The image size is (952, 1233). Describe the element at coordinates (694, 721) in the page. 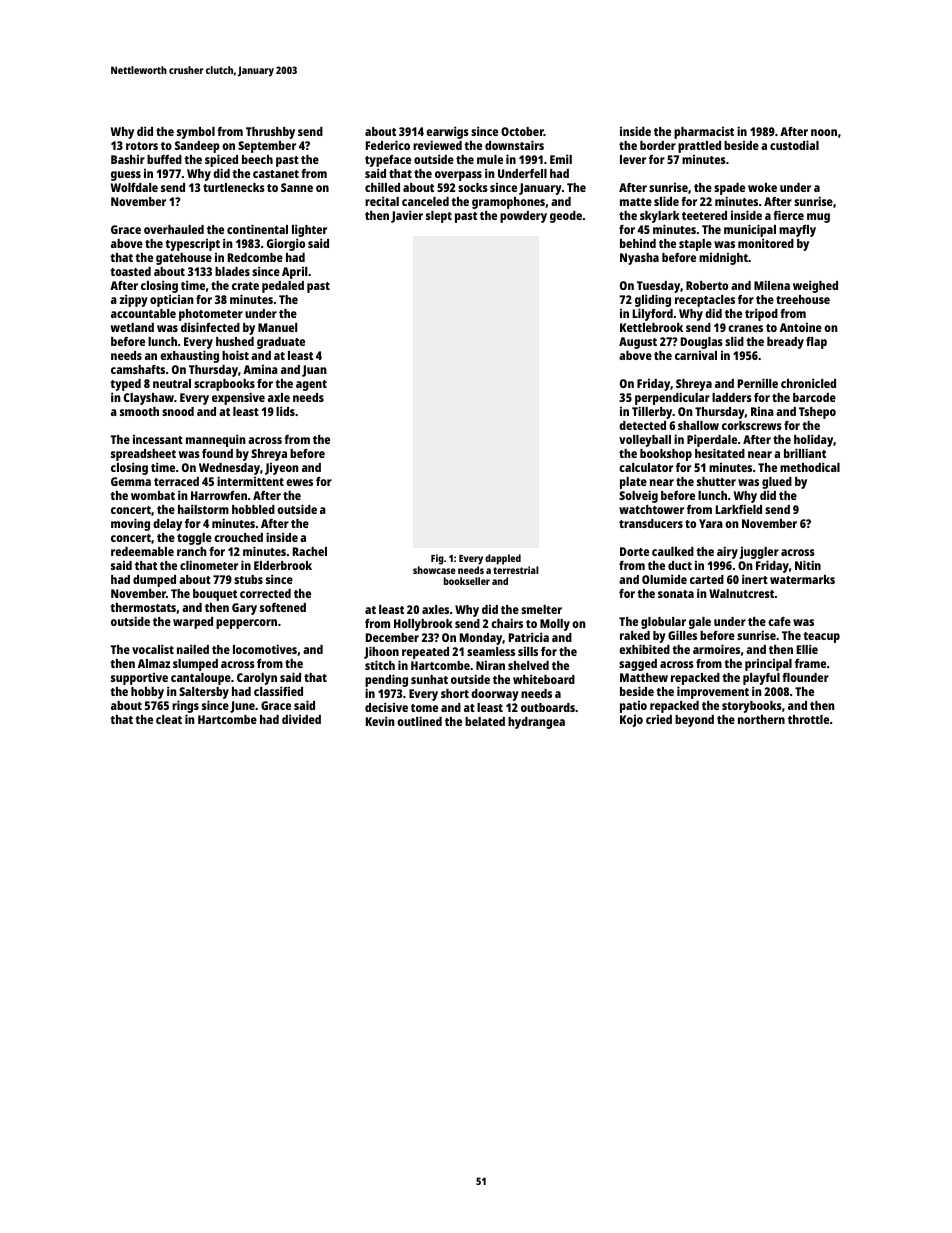

I see `beyond` at that location.
